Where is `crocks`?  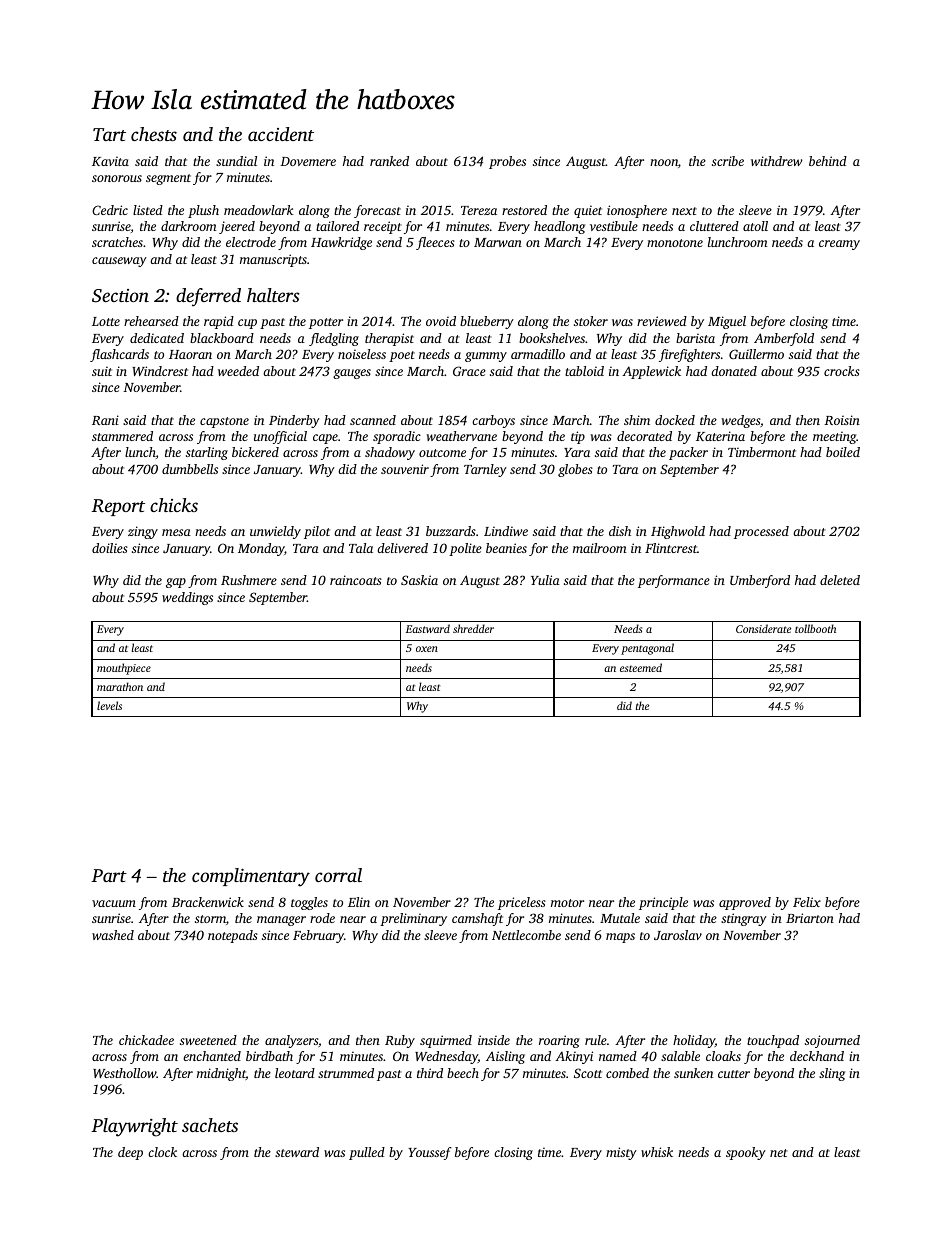 crocks is located at coordinates (842, 371).
